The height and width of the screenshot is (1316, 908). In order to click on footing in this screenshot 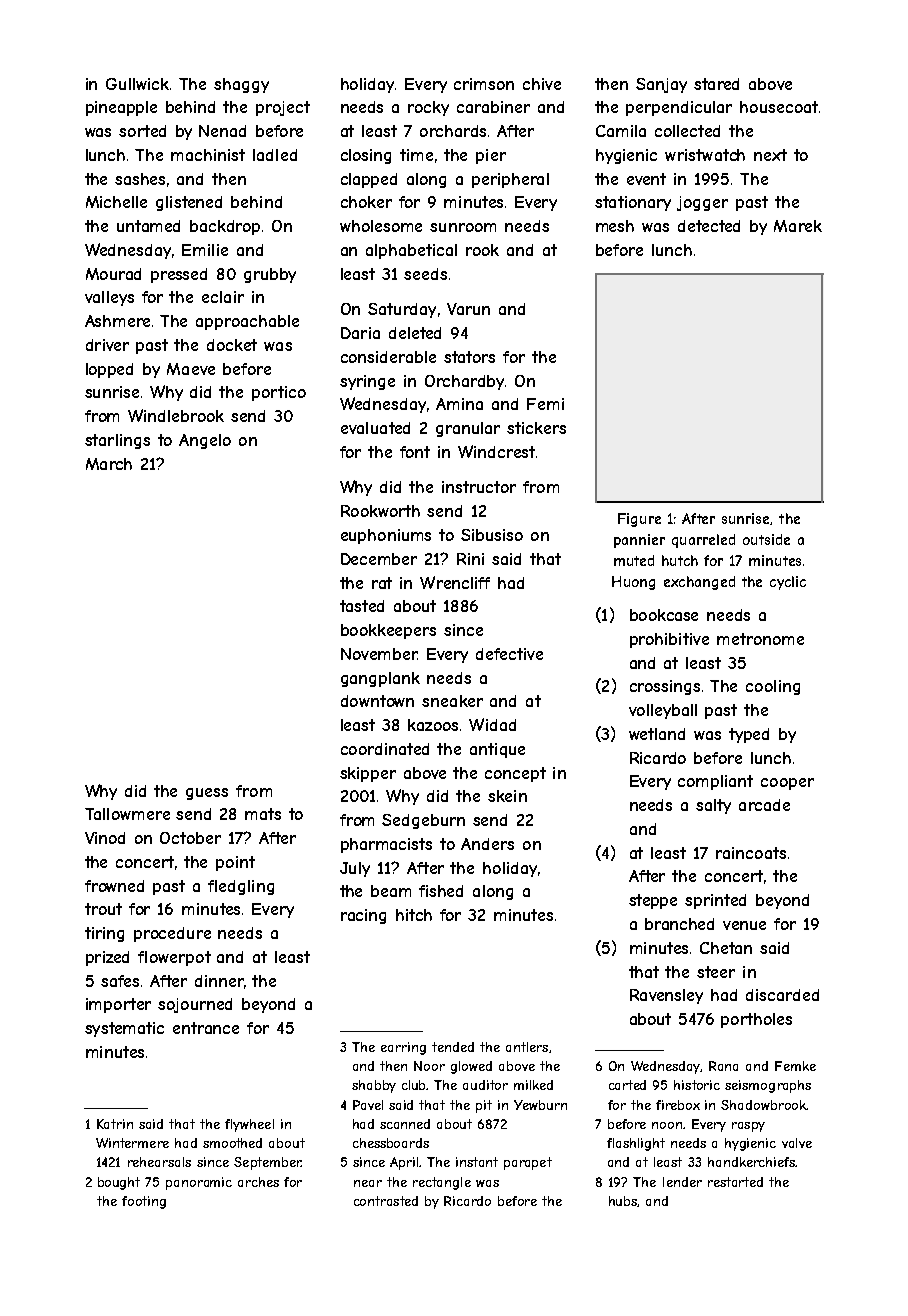, I will do `click(144, 1202)`.
